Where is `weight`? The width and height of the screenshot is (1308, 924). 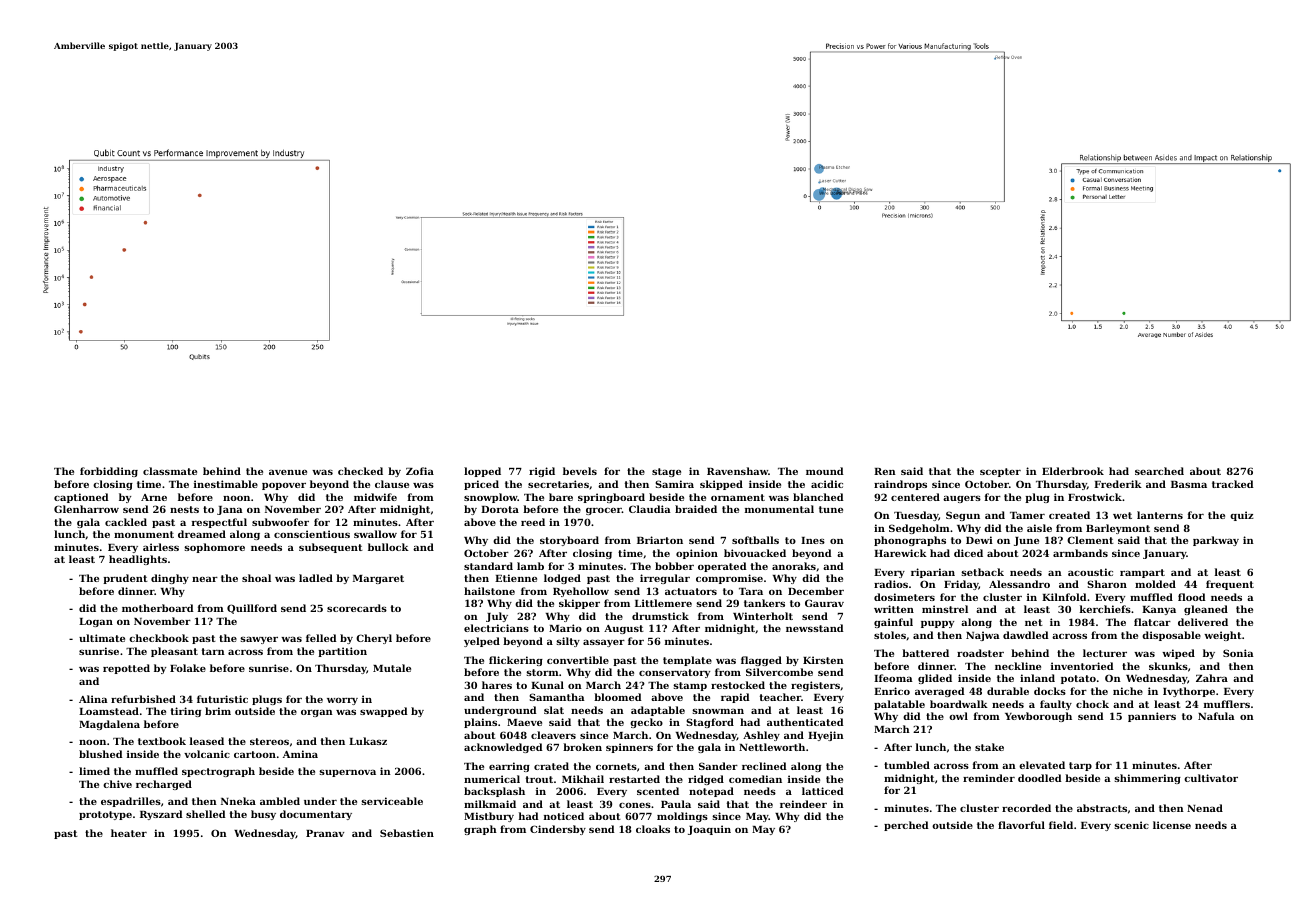 weight is located at coordinates (1223, 636).
